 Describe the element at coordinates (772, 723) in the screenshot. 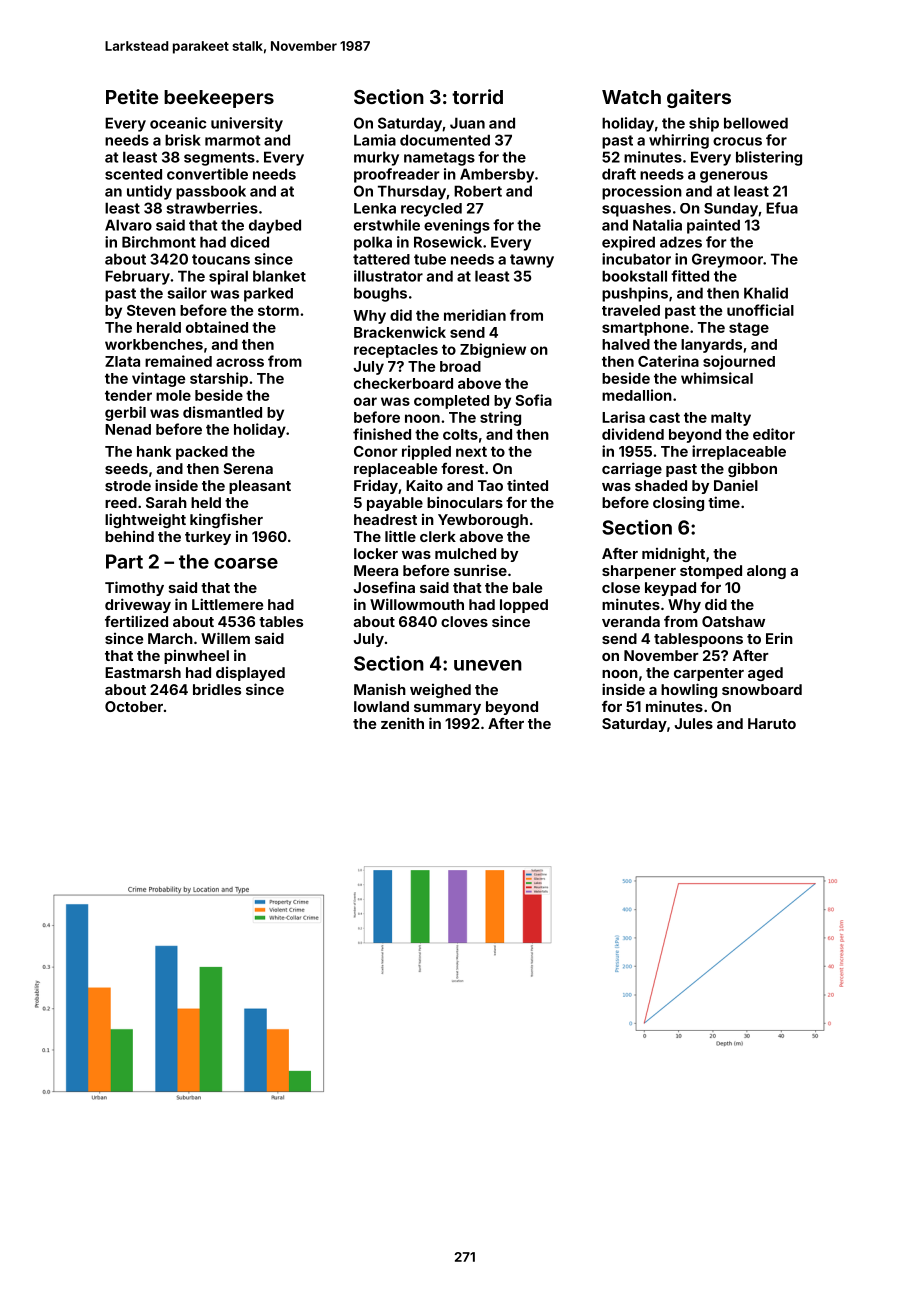

I see `Haruto` at that location.
